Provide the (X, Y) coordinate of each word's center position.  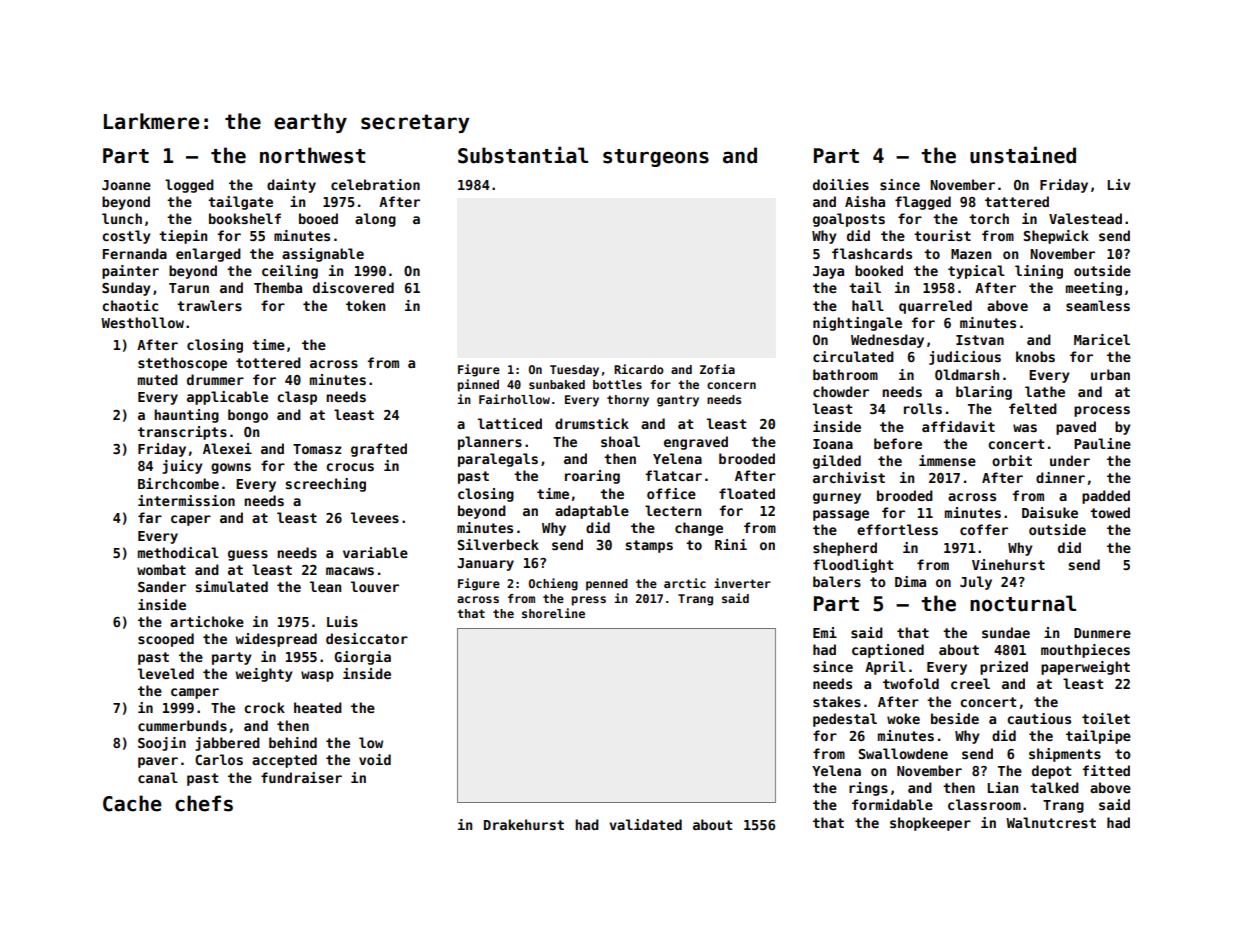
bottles (617, 384)
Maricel (1102, 339)
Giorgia (362, 658)
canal (158, 777)
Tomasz (317, 449)
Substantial (523, 155)
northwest (312, 155)
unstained (1023, 155)
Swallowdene (903, 753)
